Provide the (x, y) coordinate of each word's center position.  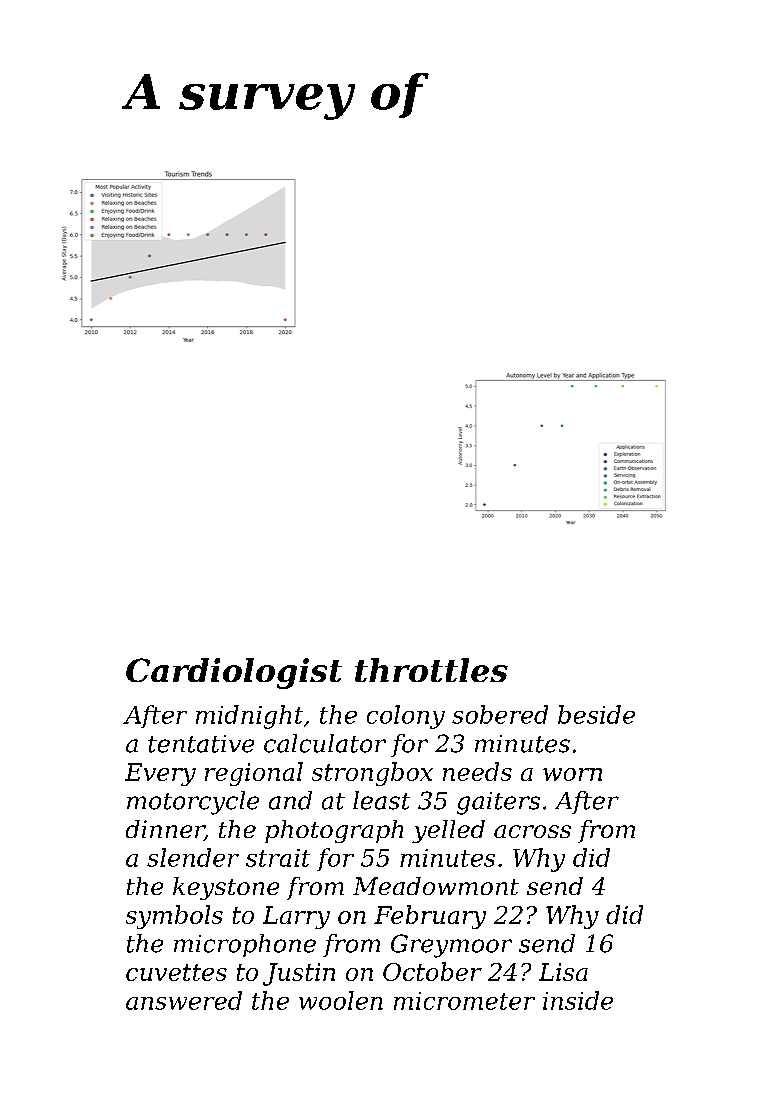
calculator (325, 743)
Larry (296, 917)
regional (254, 774)
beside (596, 714)
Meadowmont (436, 886)
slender (193, 857)
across (532, 831)
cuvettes (176, 972)
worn (572, 774)
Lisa (563, 972)
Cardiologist (234, 673)
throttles (431, 670)
